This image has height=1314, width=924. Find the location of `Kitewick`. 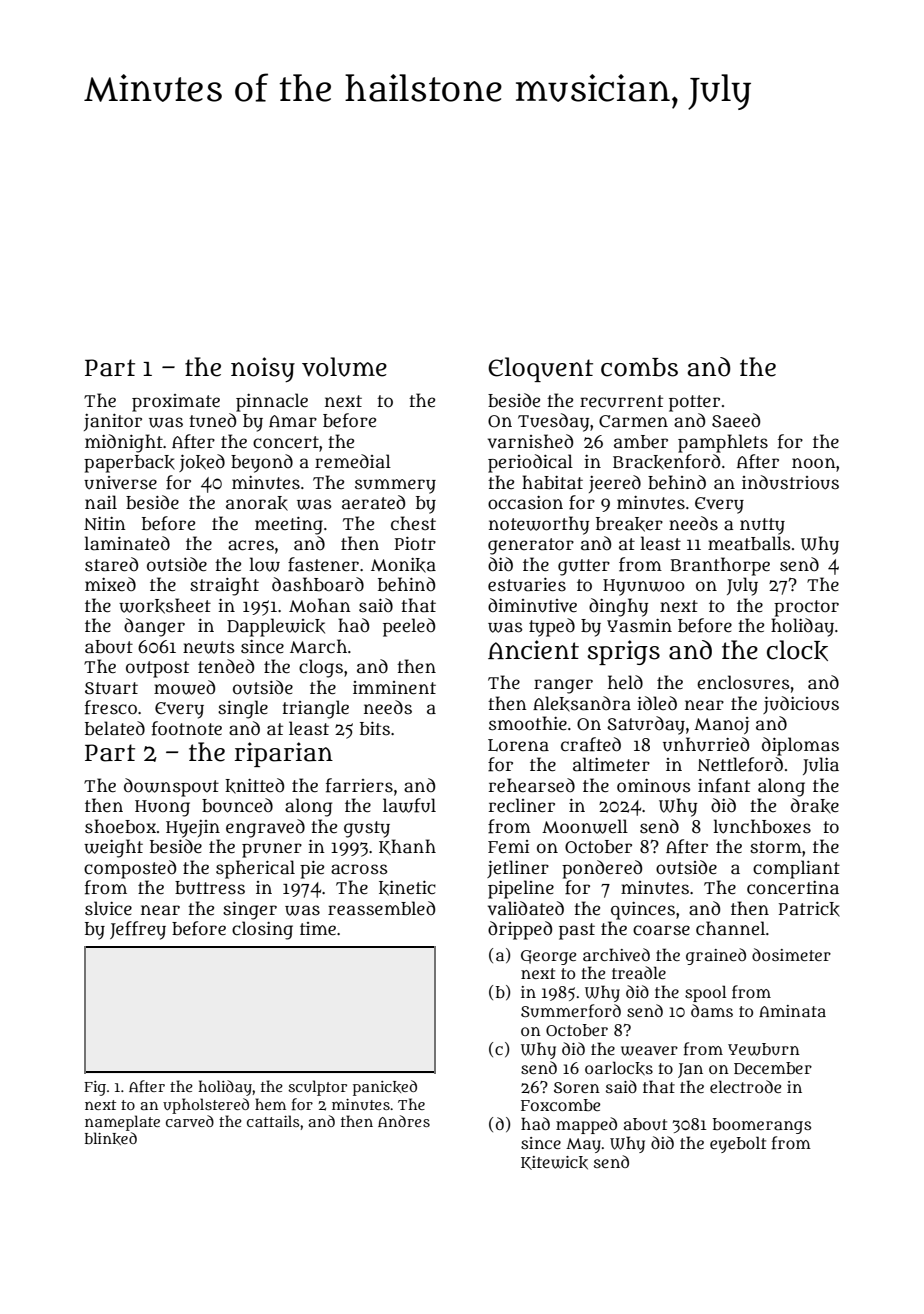

Kitewick is located at coordinates (554, 1163).
